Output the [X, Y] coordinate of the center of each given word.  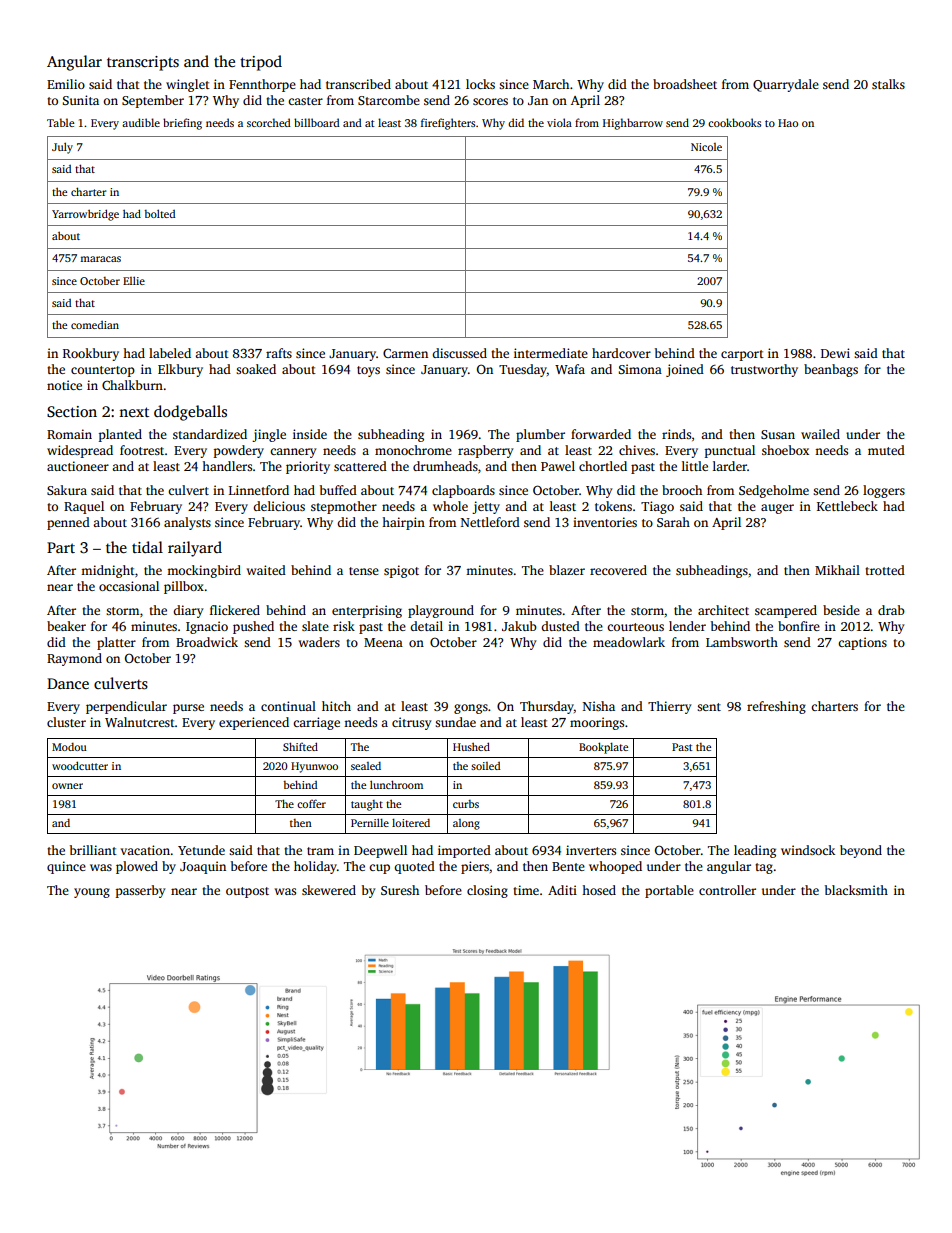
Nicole [706, 147]
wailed [820, 434]
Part [61, 547]
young [92, 893]
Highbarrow [633, 124]
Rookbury [91, 354]
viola [559, 122]
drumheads [445, 466]
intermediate [551, 353]
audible [141, 122]
